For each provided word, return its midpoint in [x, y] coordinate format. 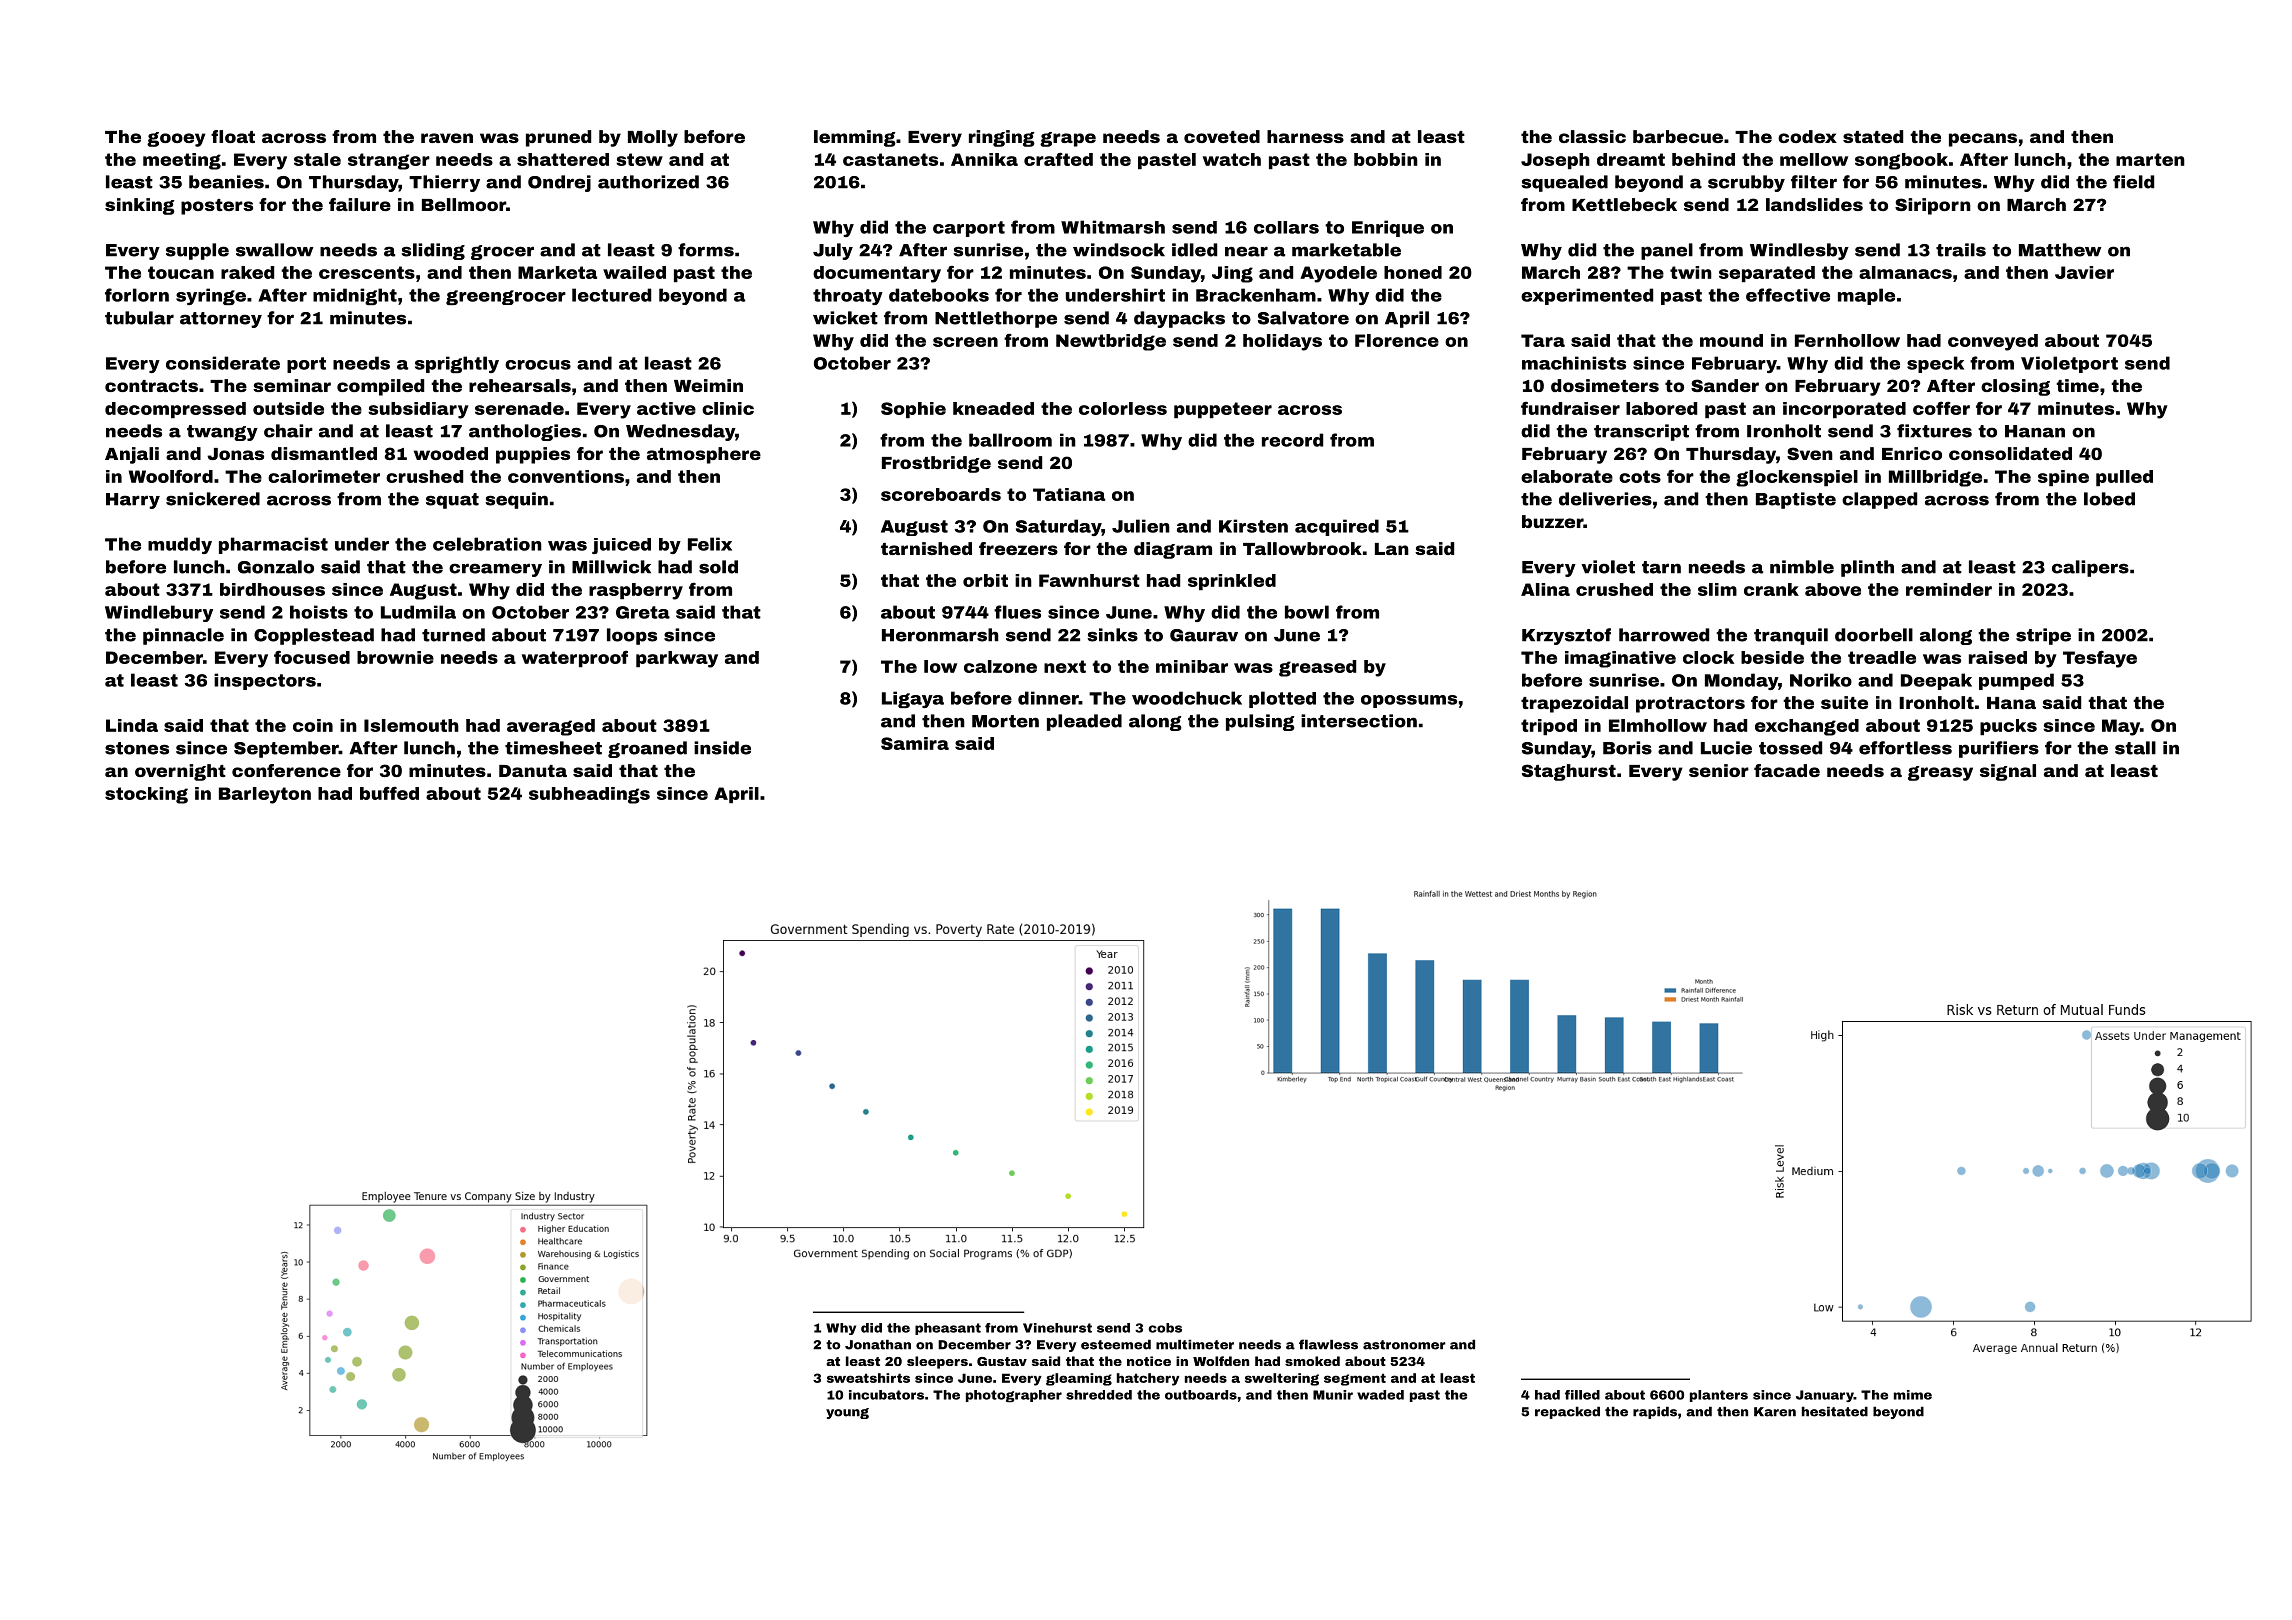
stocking [146, 795]
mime [1913, 1395]
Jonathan [878, 1344]
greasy [1940, 773]
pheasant [948, 1329]
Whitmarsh [1113, 227]
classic [1592, 136]
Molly [653, 138]
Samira [915, 743]
